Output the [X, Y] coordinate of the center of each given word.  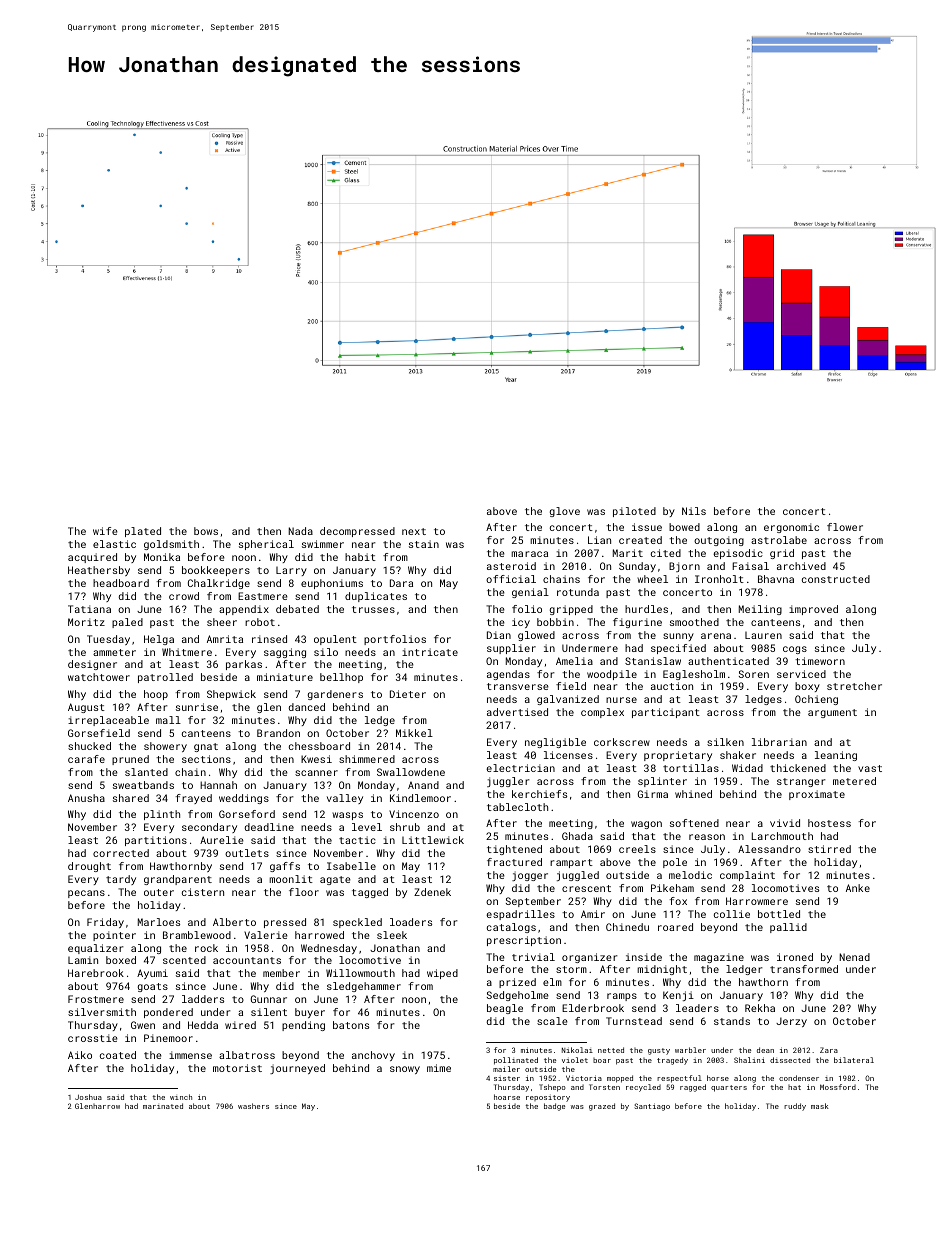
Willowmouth [360, 973]
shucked [89, 746]
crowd [184, 596]
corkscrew [622, 742]
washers [253, 1106]
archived [801, 566]
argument [832, 713]
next [414, 531]
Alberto [234, 922]
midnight [662, 970]
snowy [405, 1070]
